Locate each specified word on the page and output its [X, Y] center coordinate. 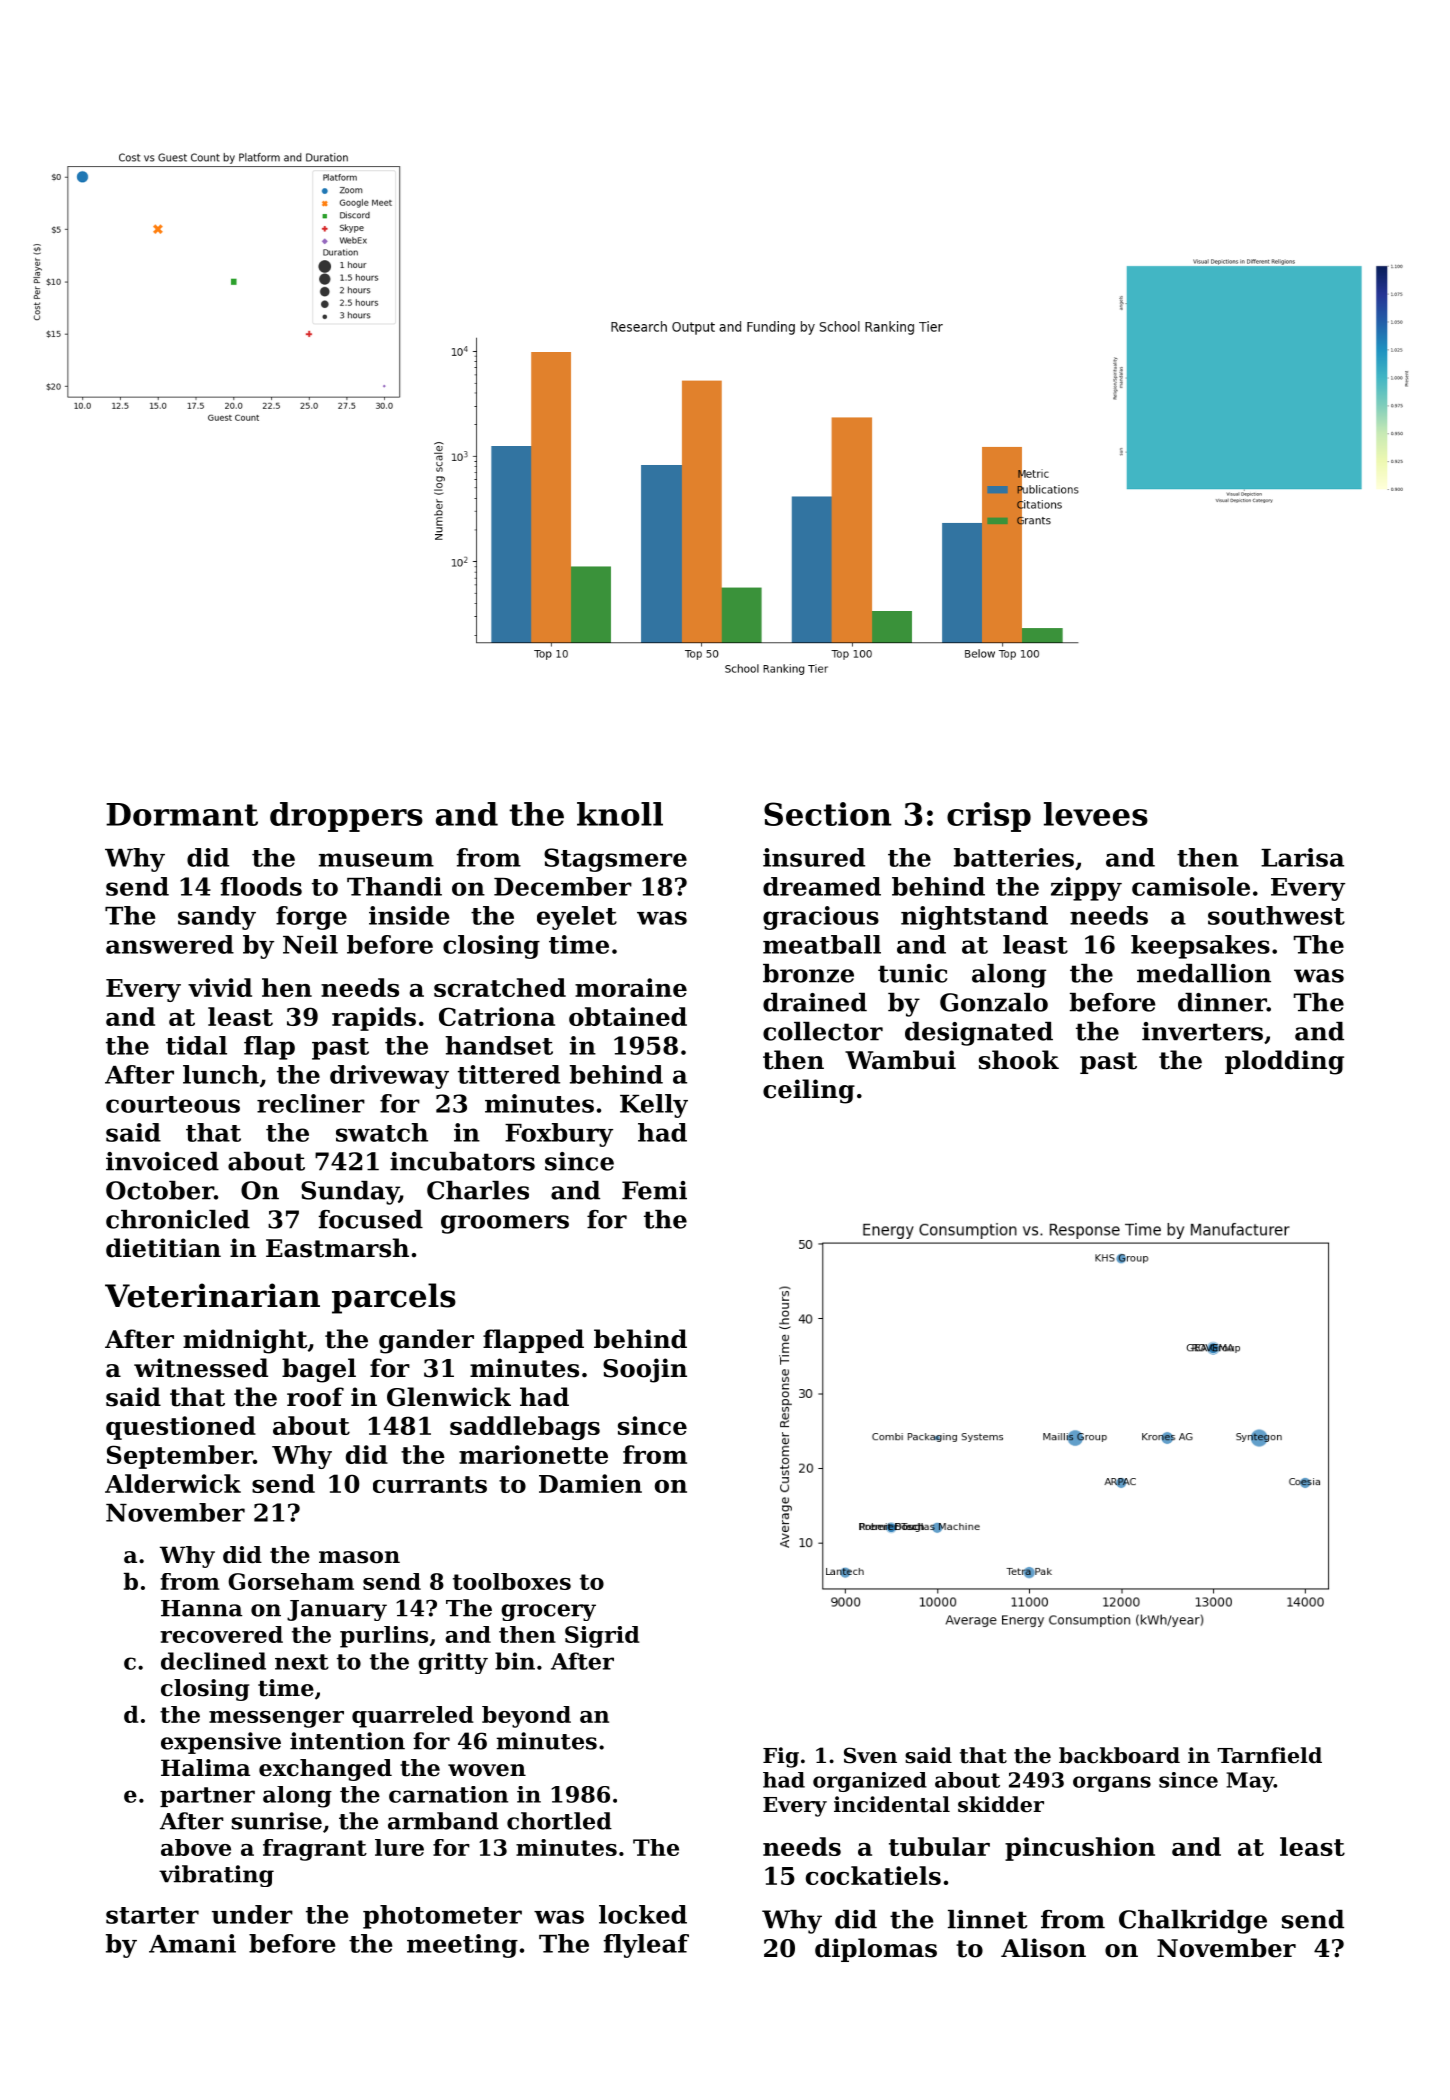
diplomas [876, 1950]
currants [430, 1484]
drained [815, 1002]
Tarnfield [1269, 1755]
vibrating [216, 1876]
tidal [196, 1045]
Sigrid [602, 1637]
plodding [1284, 1062]
